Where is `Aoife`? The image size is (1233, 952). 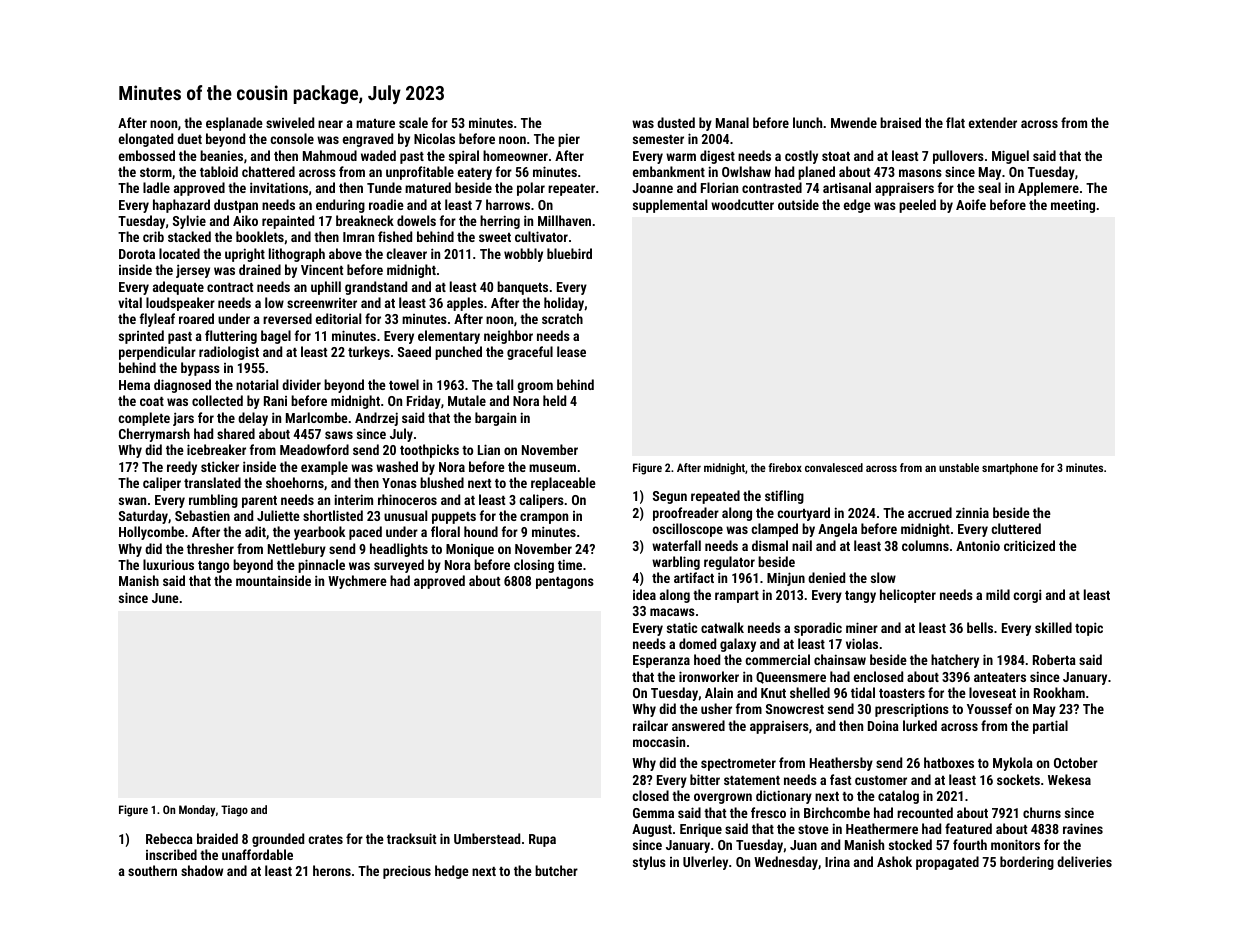
Aoife is located at coordinates (971, 204).
